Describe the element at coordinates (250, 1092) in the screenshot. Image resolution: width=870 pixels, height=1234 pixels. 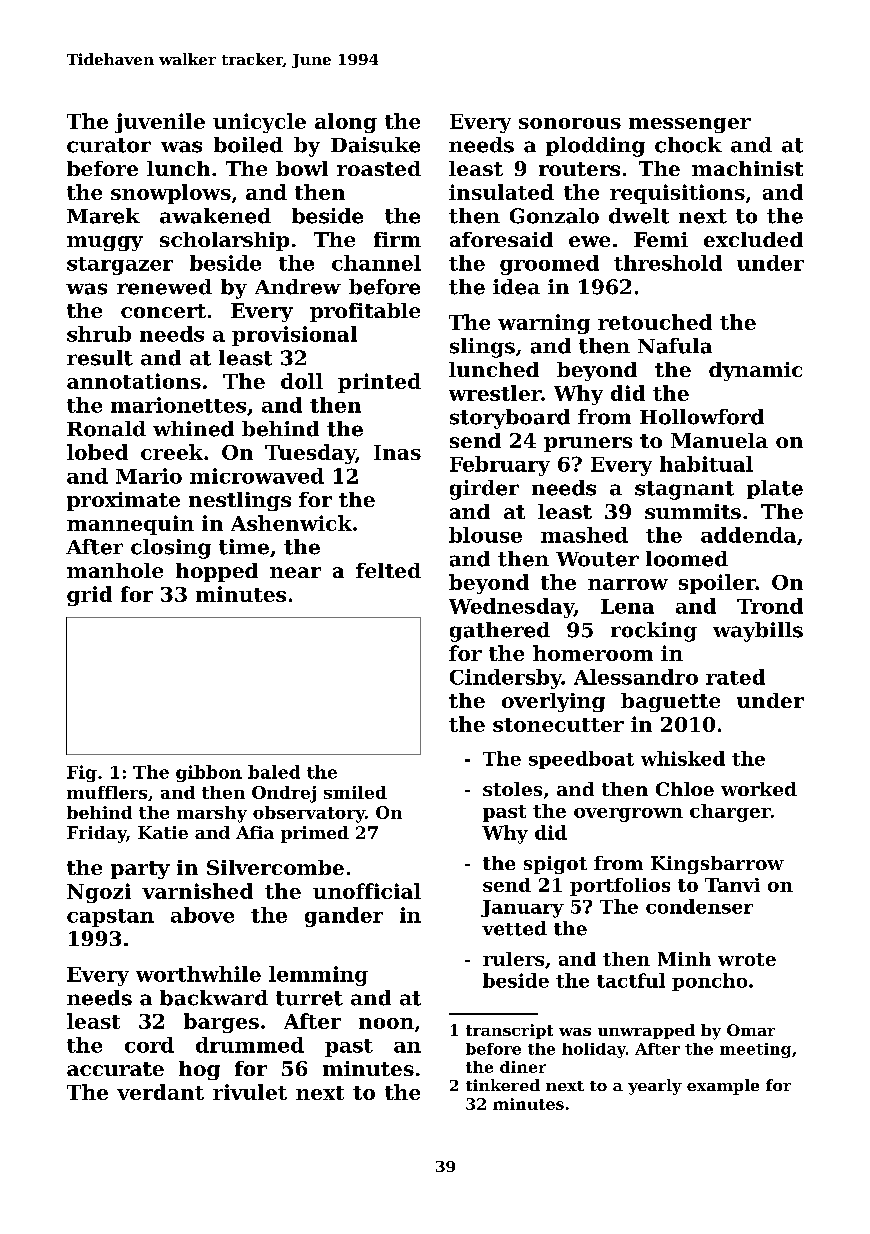
I see `rivulet` at that location.
